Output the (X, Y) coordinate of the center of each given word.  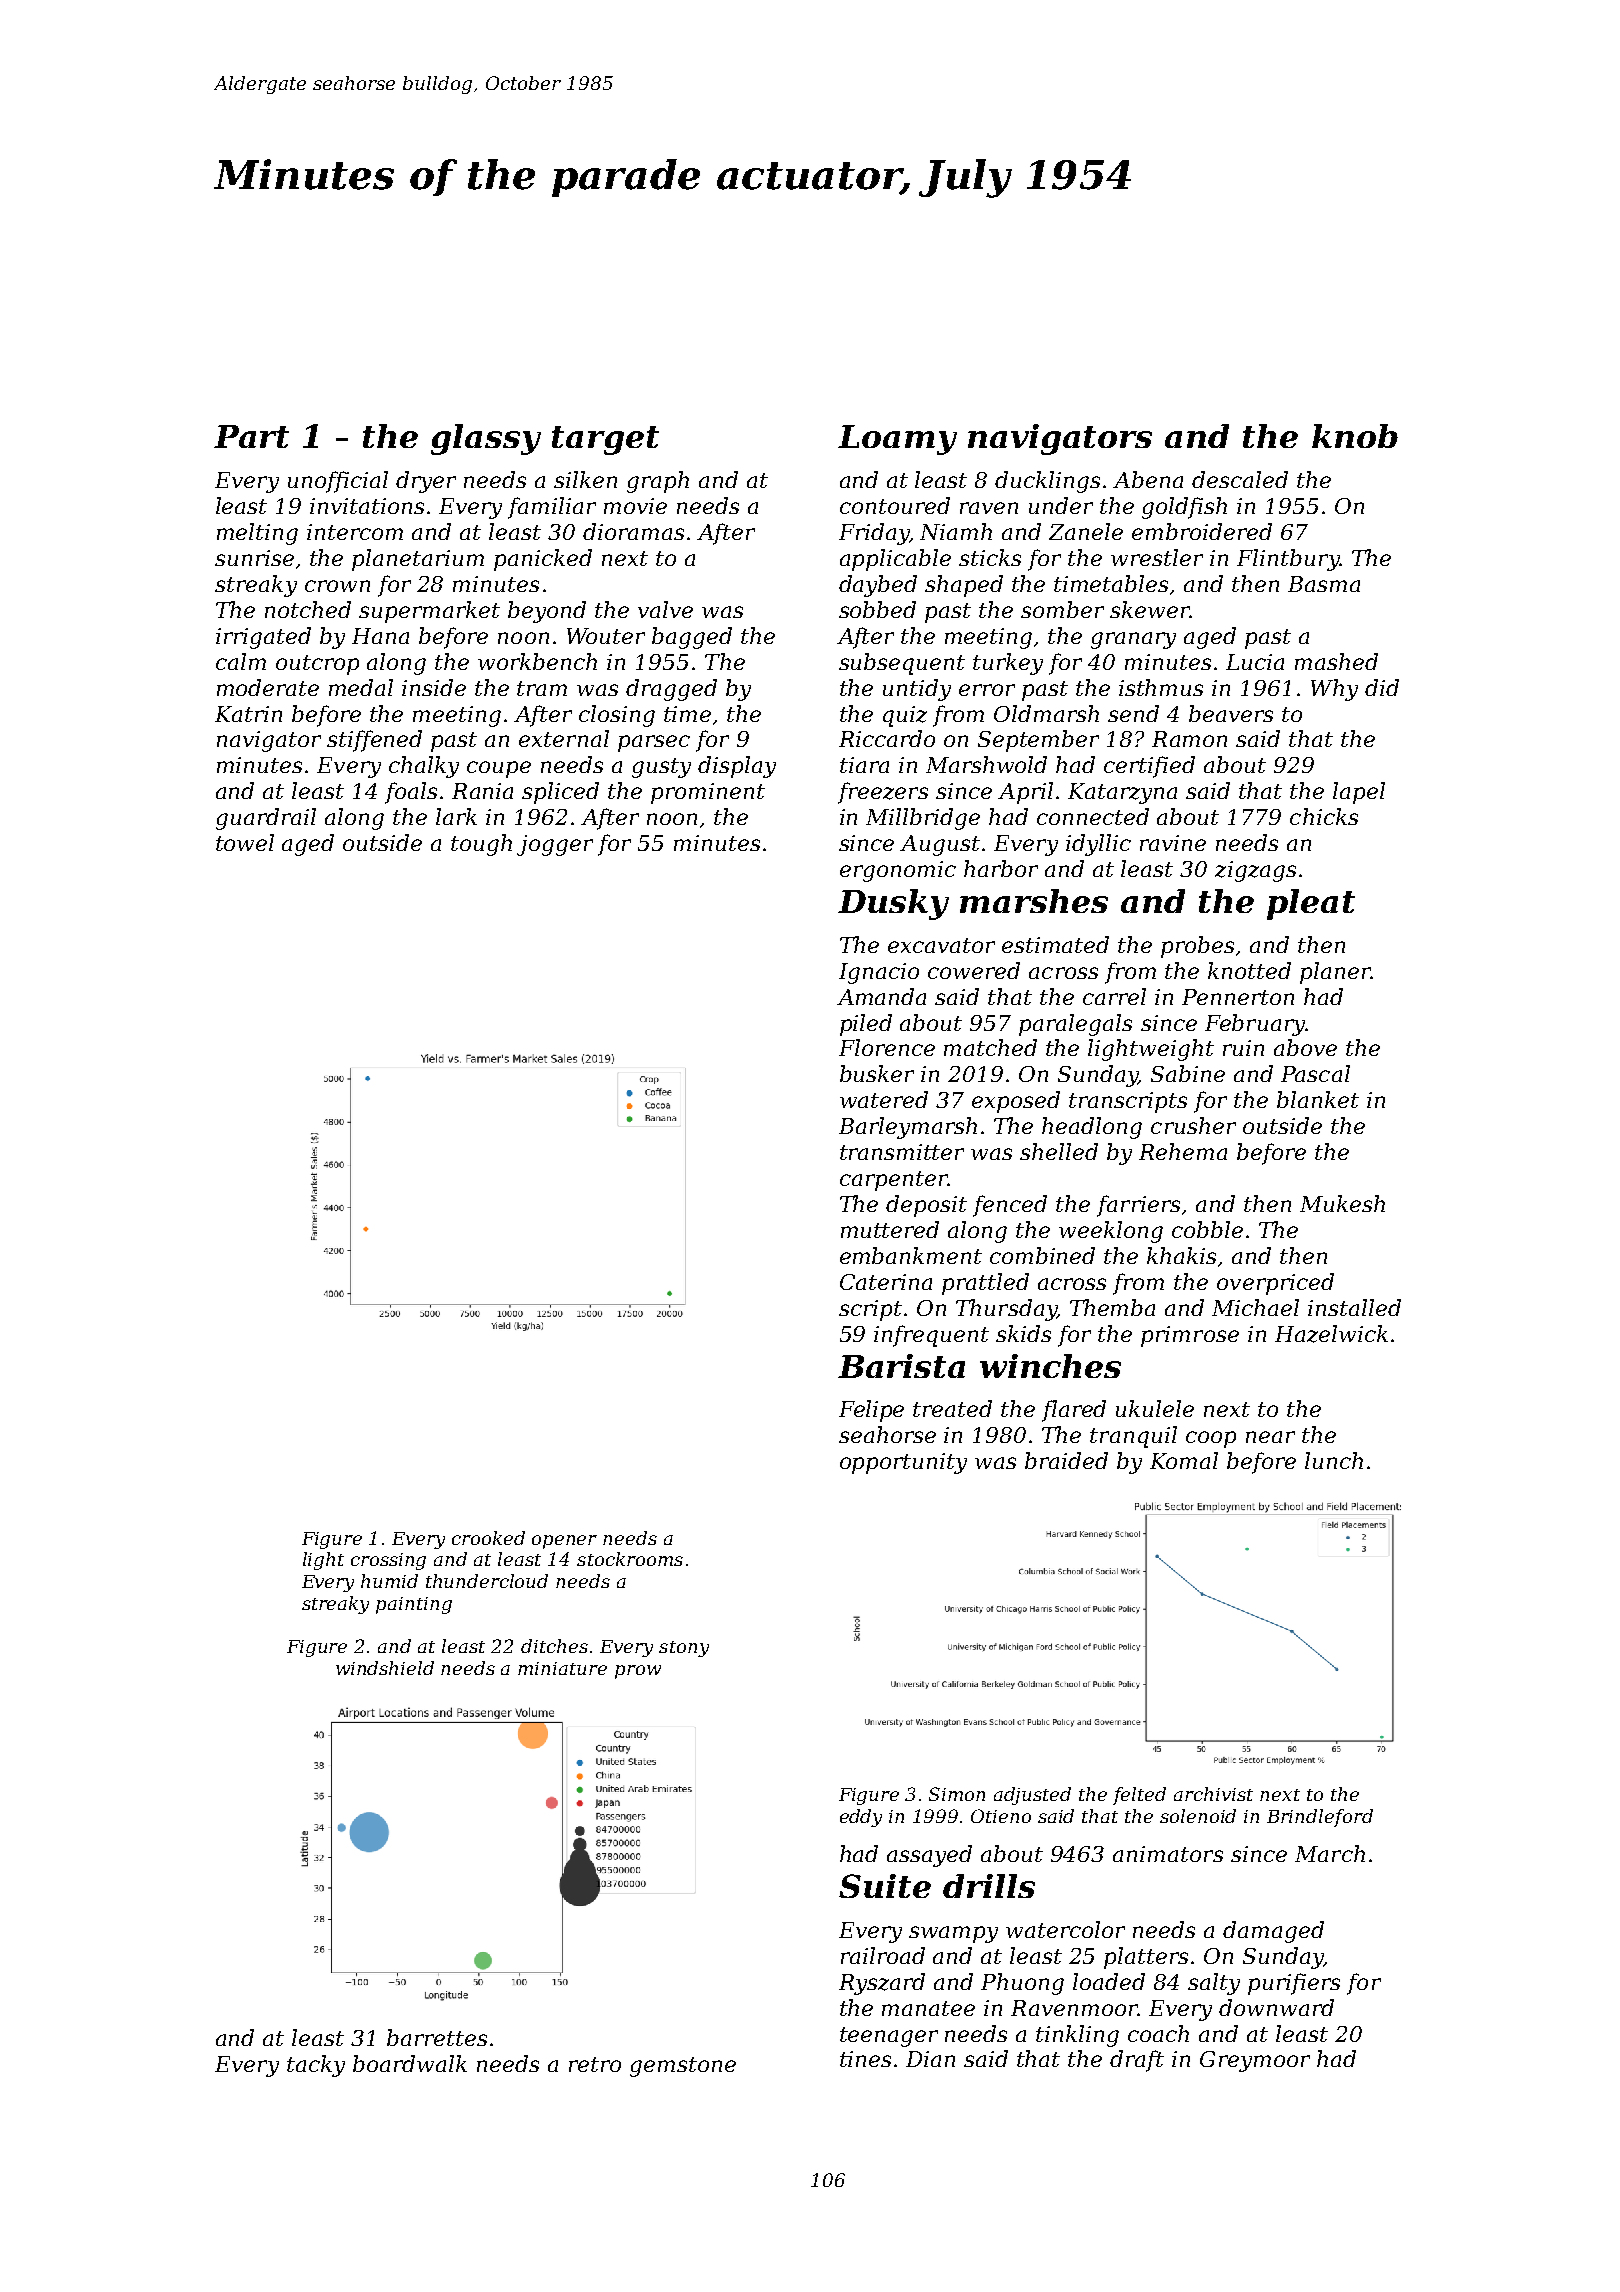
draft (1137, 2061)
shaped (964, 586)
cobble (1207, 1229)
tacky (316, 2066)
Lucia (1255, 662)
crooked (488, 1538)
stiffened (374, 741)
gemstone (683, 2067)
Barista (901, 1366)
